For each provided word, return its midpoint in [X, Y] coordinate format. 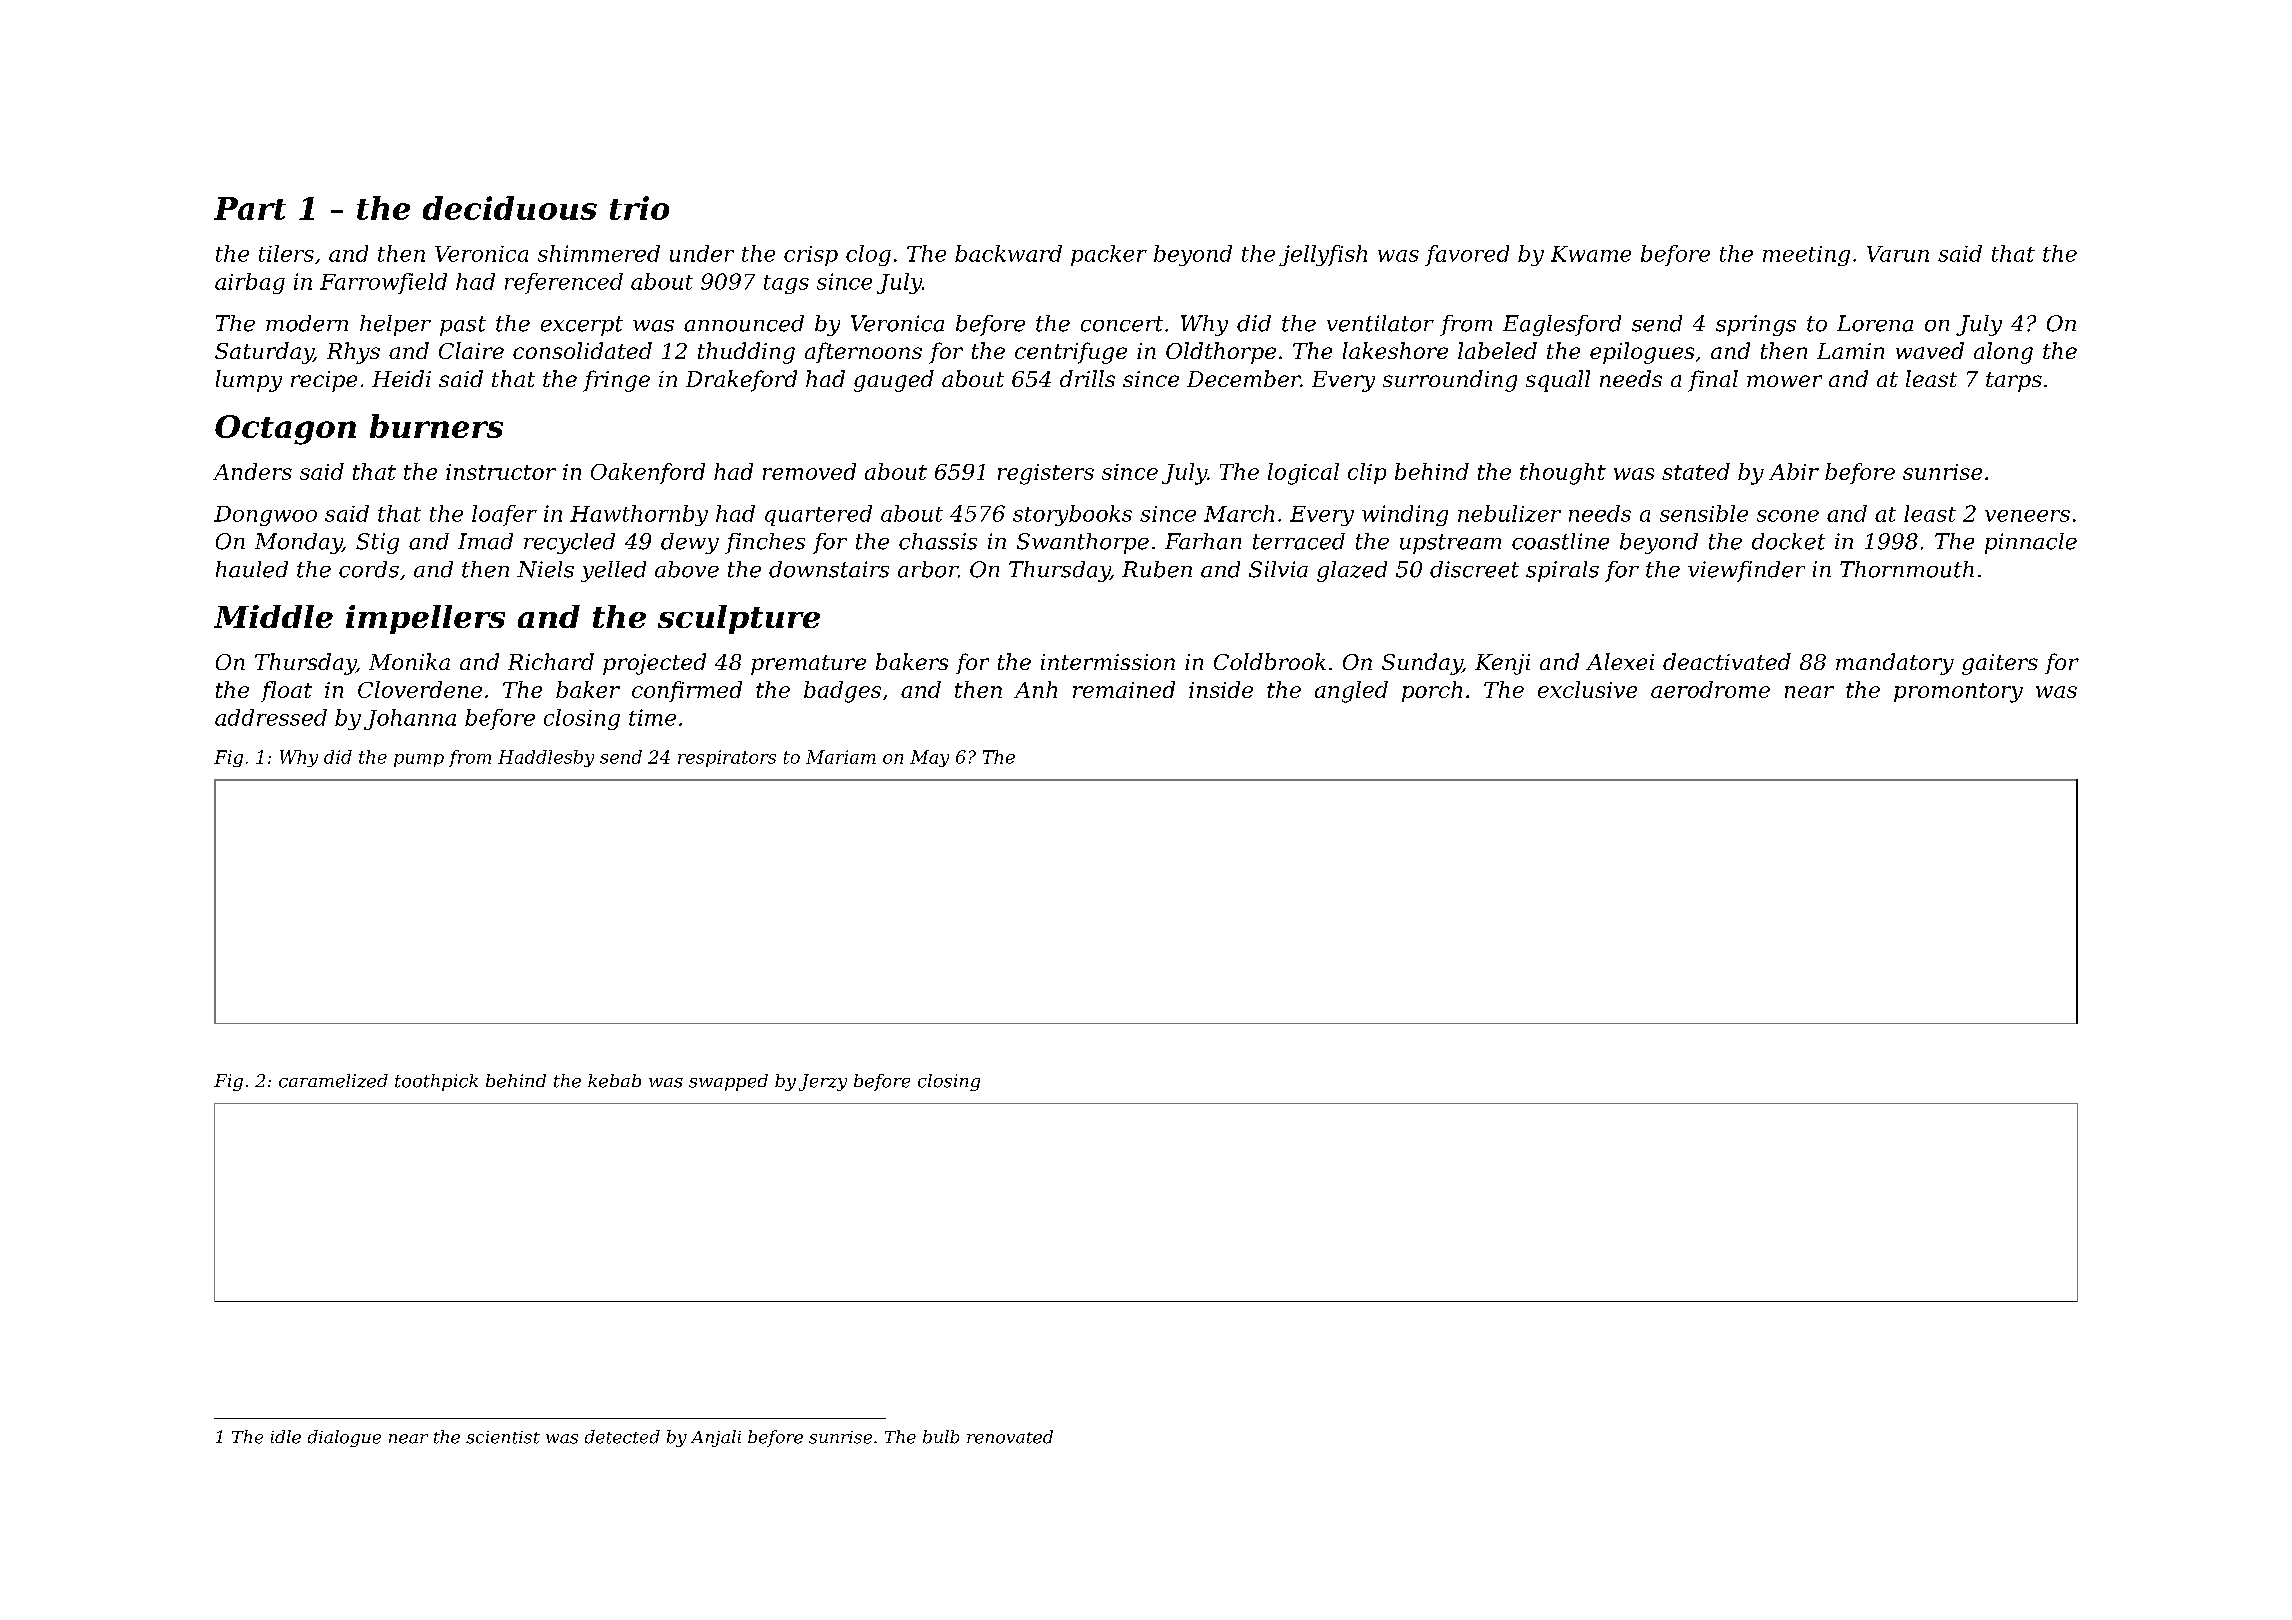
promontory [1958, 693]
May [929, 758]
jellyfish [1323, 255]
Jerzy [823, 1082]
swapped [728, 1082]
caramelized [333, 1081]
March [1239, 513]
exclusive [1587, 689]
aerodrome [1710, 689]
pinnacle [2031, 543]
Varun [1898, 254]
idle [286, 1437]
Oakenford [648, 473]
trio [639, 208]
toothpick [436, 1082]
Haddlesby [546, 758]
